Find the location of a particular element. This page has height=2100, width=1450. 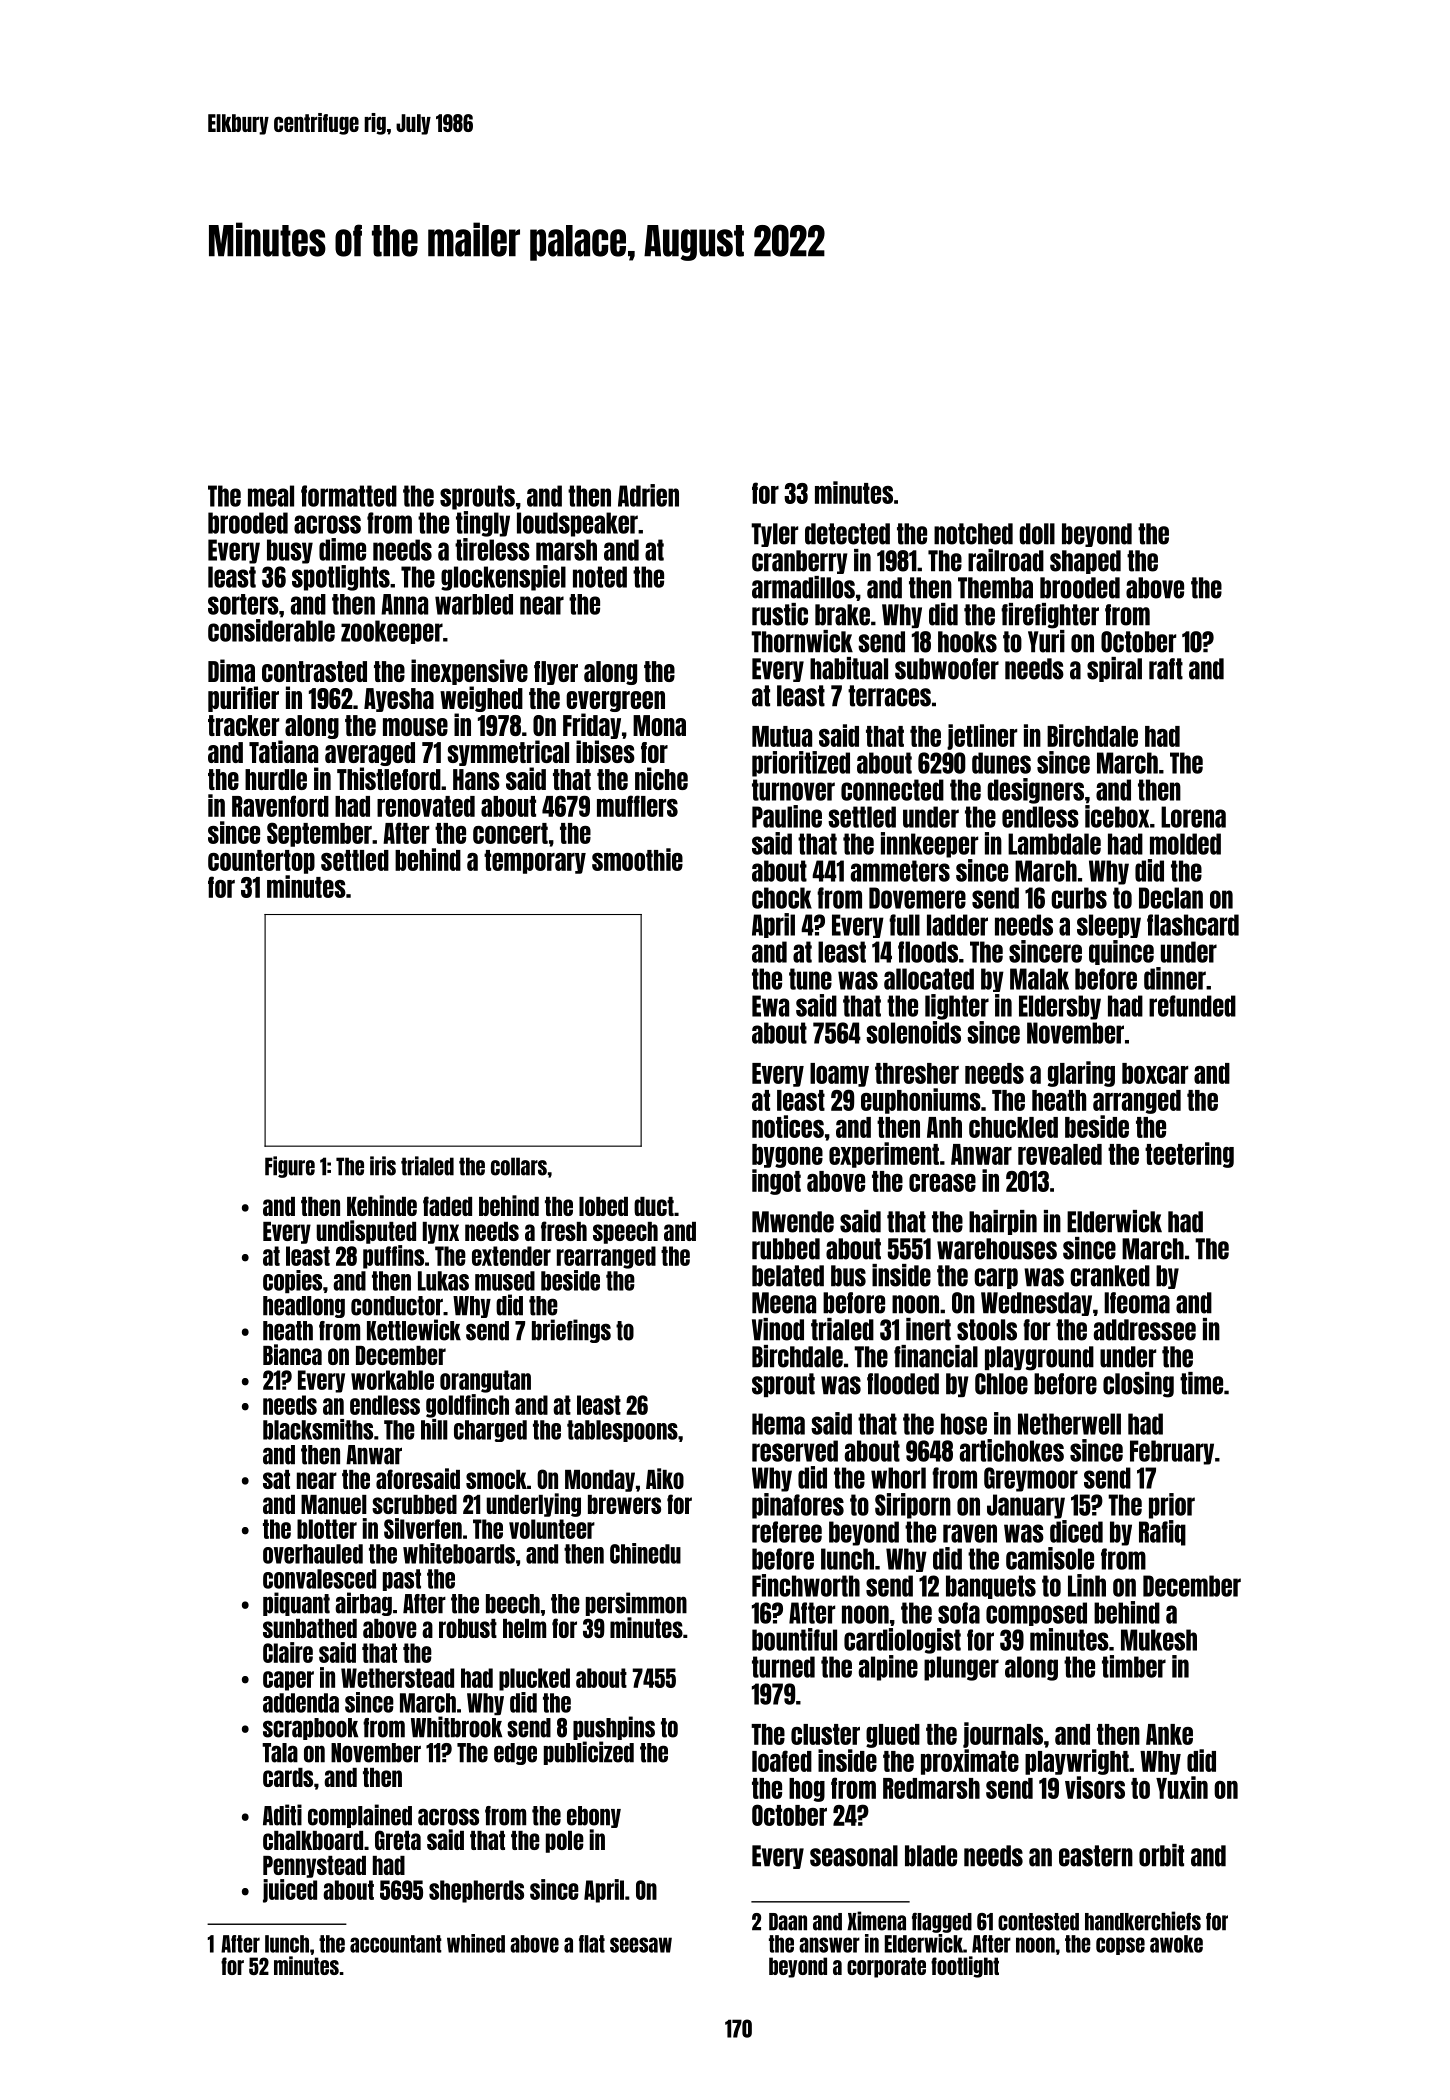

Ayesha is located at coordinates (399, 700).
